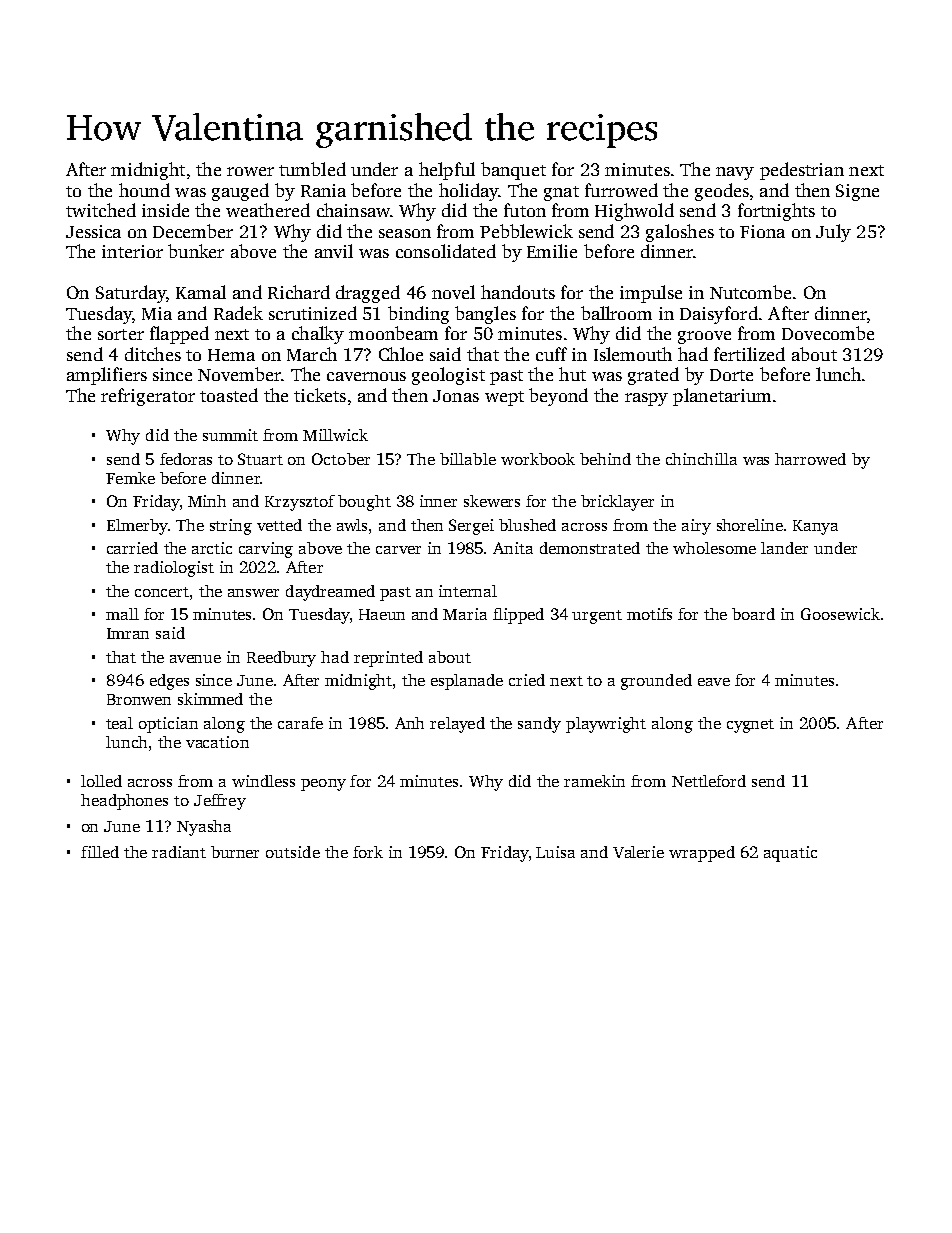 This page has height=1233, width=952. What do you see at coordinates (323, 785) in the page?
I see `peony` at bounding box center [323, 785].
